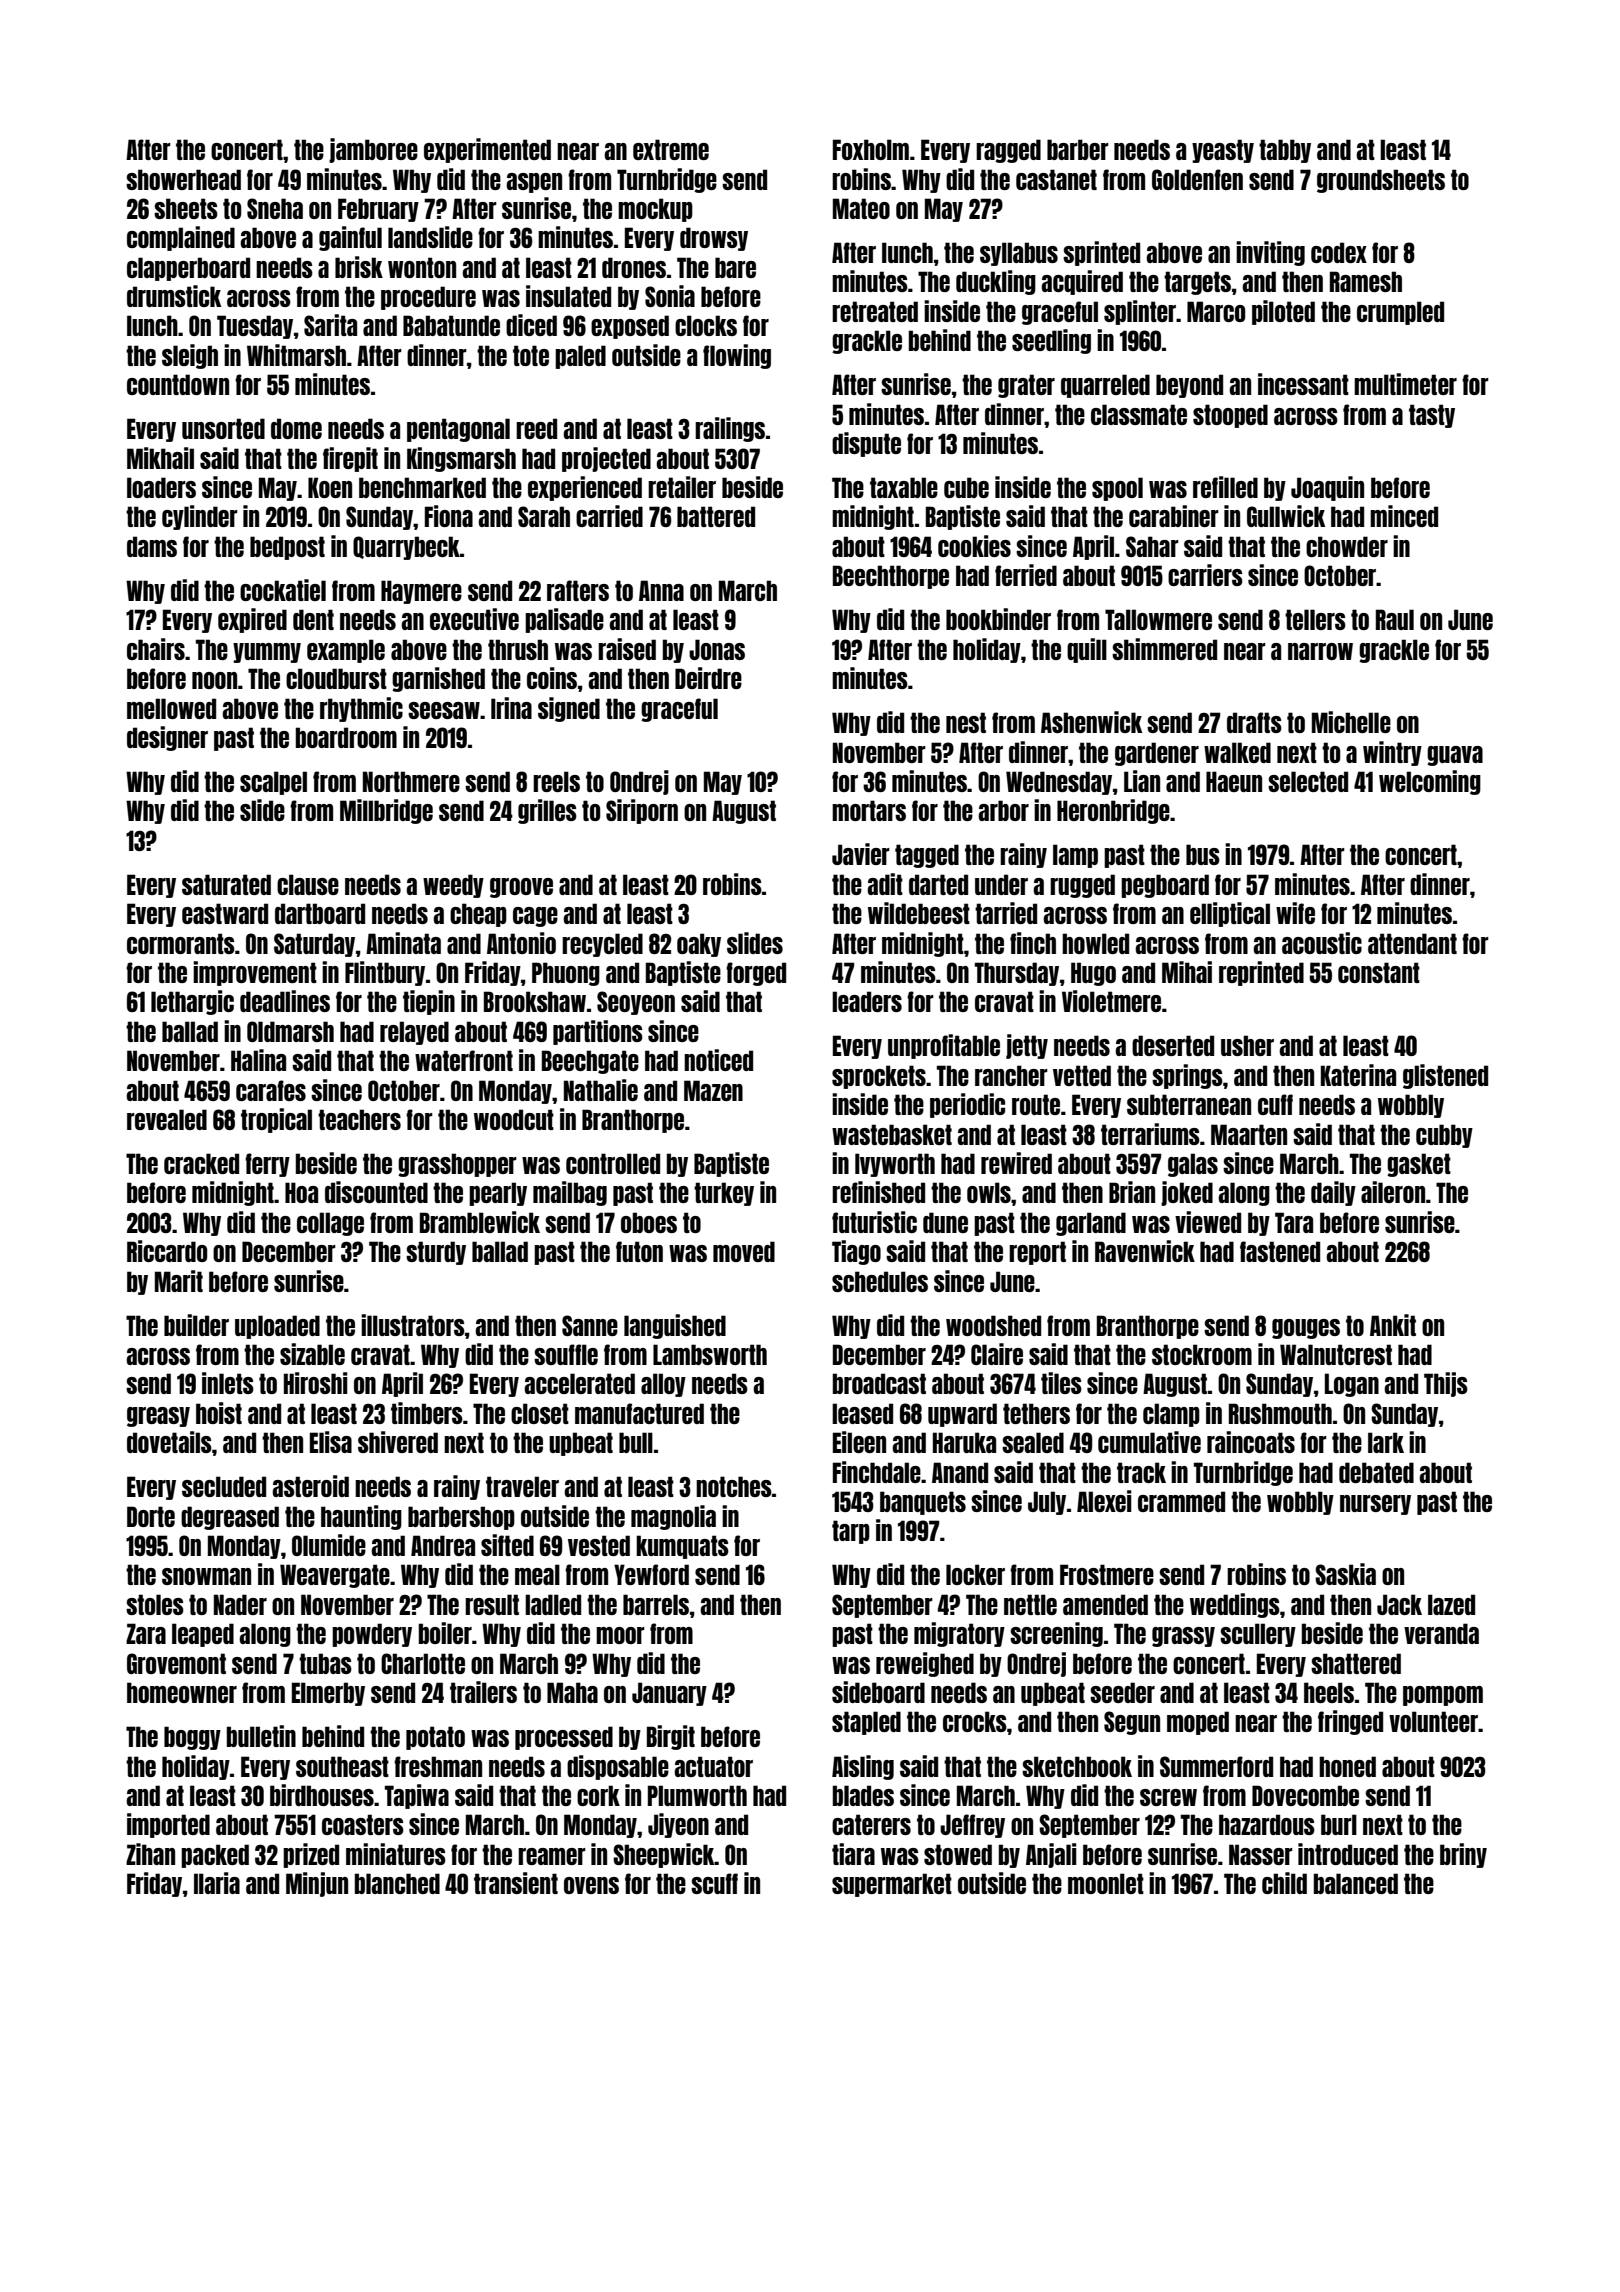 The height and width of the image is (2292, 1620). Describe the element at coordinates (1267, 1824) in the image. I see `hazardous` at that location.
